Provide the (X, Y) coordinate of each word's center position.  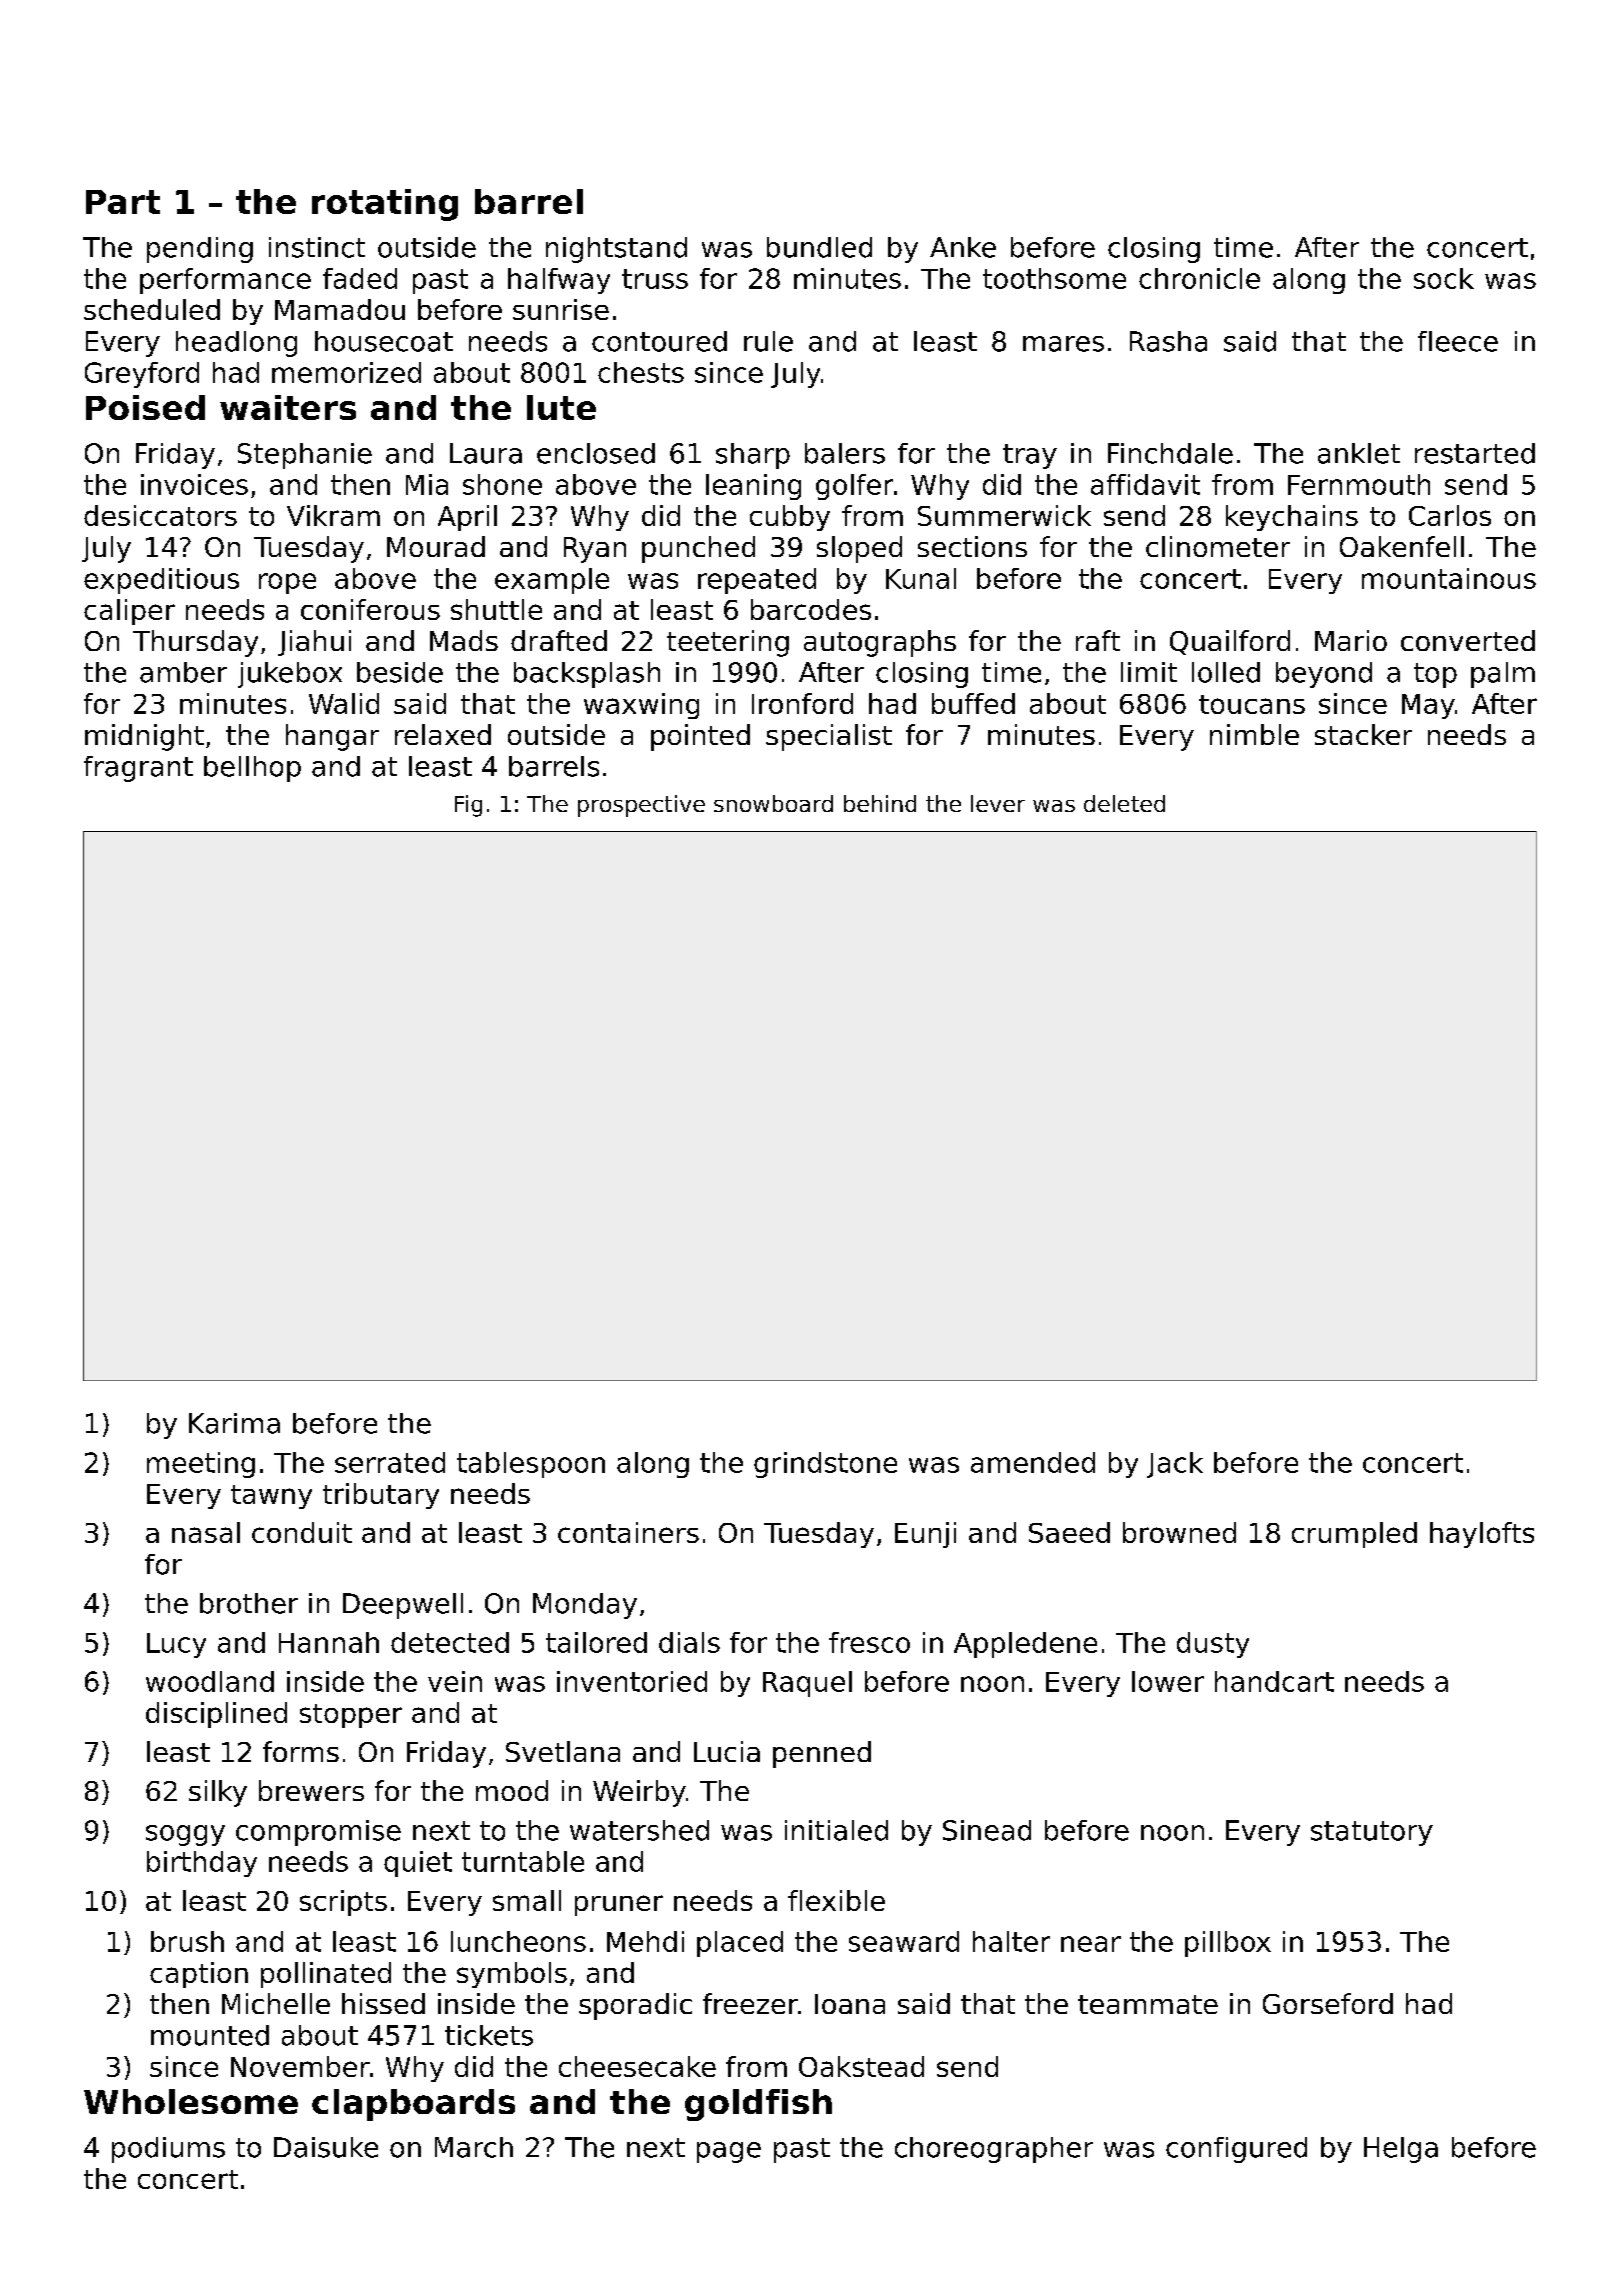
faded (360, 278)
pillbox (1228, 1944)
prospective (641, 806)
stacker (1363, 734)
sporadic (635, 2006)
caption (199, 1975)
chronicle (1199, 278)
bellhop (252, 769)
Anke (963, 247)
